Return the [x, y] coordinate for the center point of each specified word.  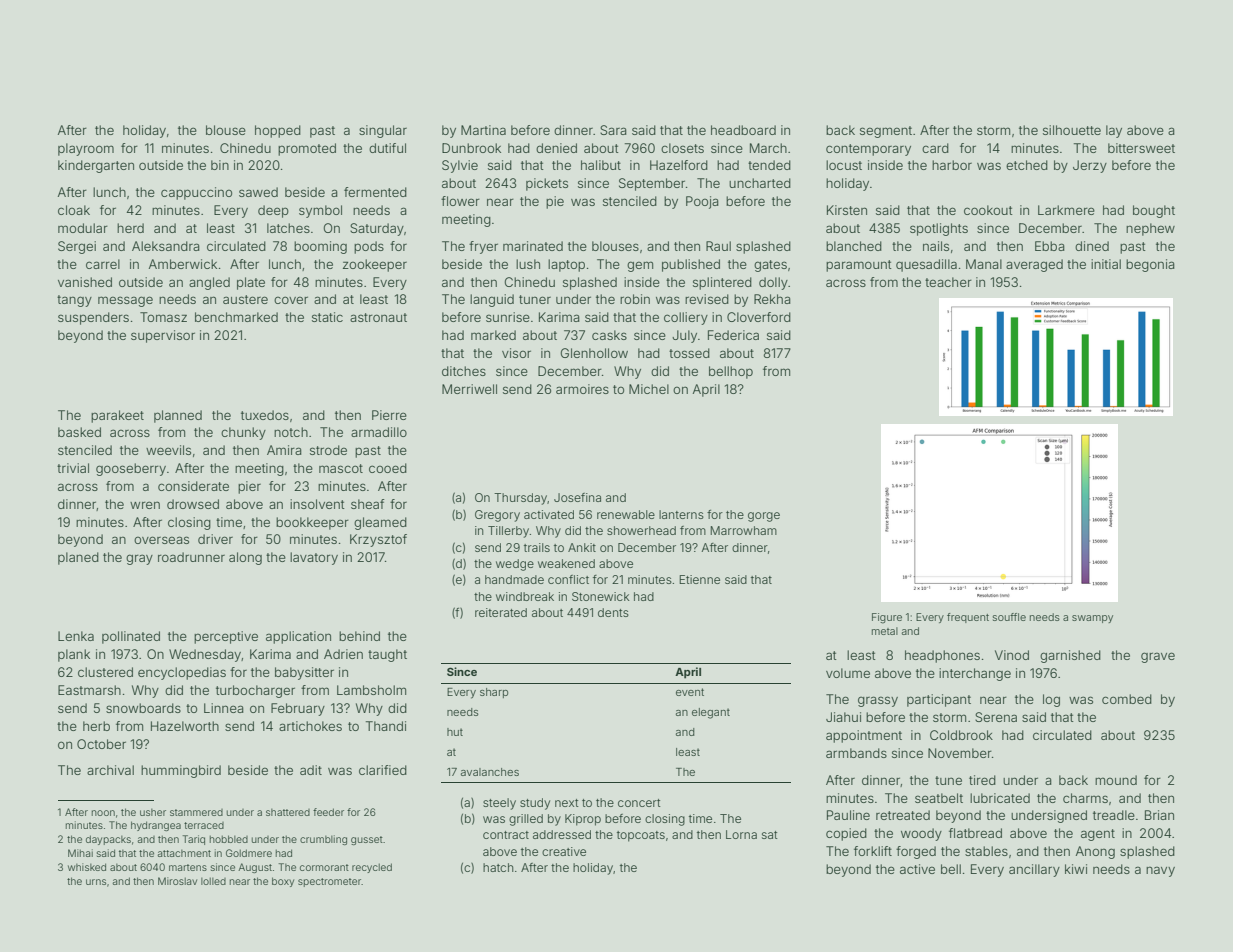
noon [103, 813]
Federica [733, 335]
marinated [533, 246]
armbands [856, 753]
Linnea [224, 708]
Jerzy [1090, 166]
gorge [764, 517]
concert [639, 803]
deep [273, 211]
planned [178, 416]
